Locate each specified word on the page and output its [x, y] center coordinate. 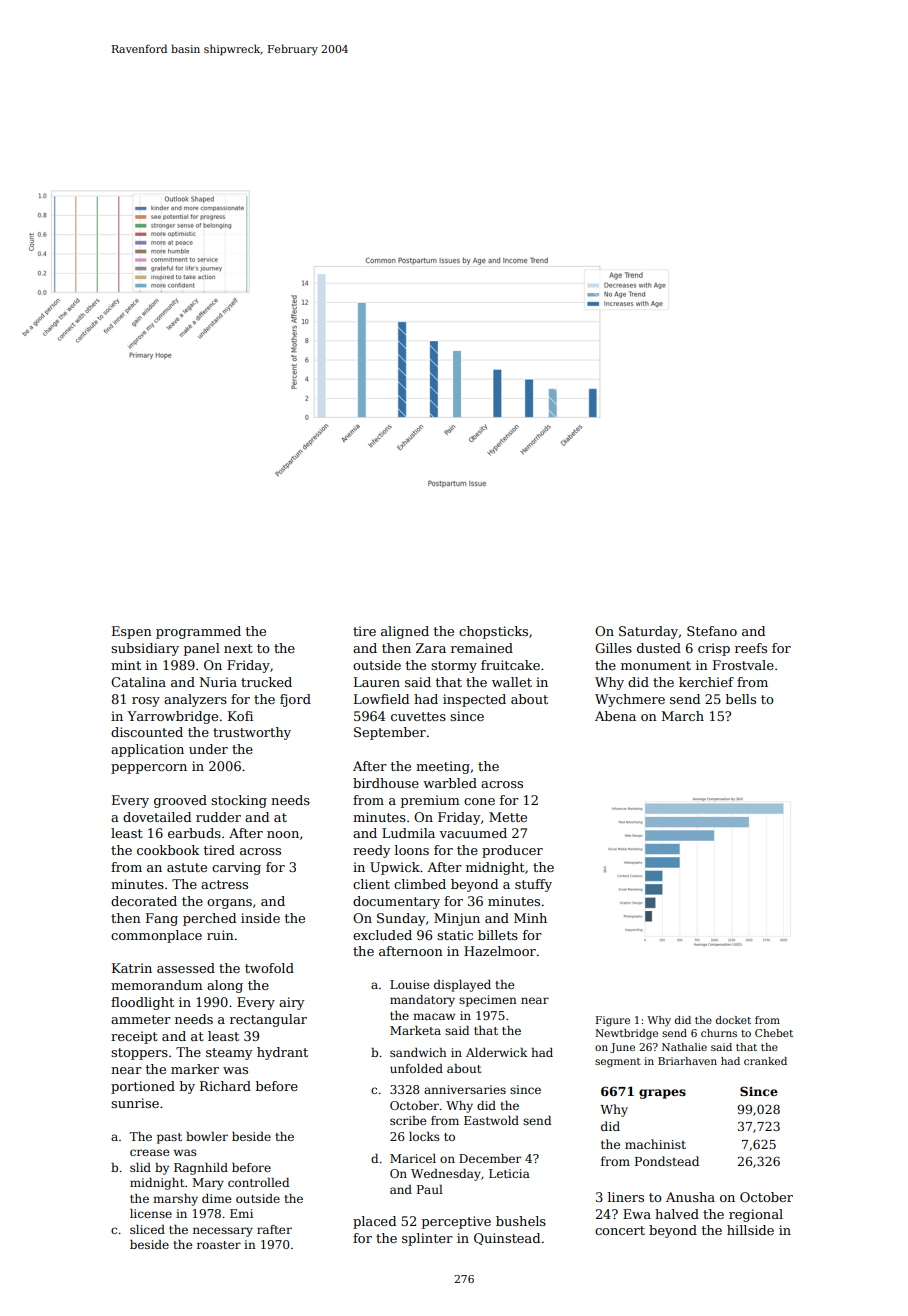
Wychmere [630, 700]
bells [741, 699]
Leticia [509, 1173]
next [238, 648]
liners [626, 1197]
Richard [225, 1086]
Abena [615, 716]
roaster [219, 1245]
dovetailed [157, 817]
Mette [508, 817]
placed [374, 1222]
